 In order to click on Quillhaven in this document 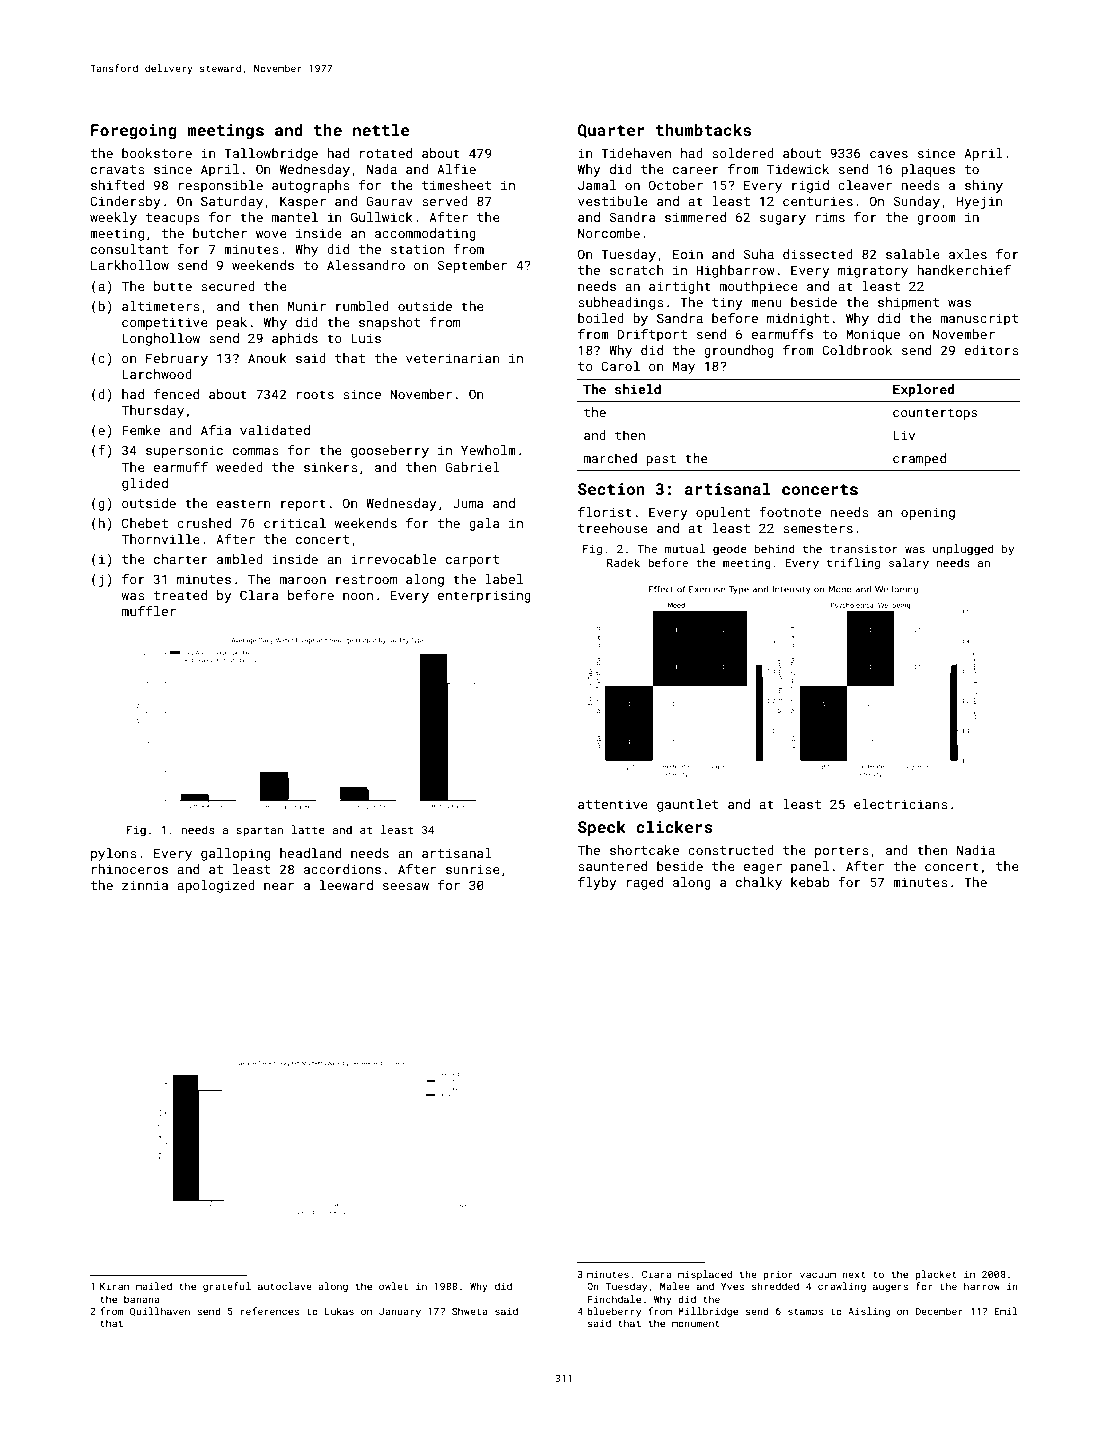, I will do `click(160, 1311)`.
